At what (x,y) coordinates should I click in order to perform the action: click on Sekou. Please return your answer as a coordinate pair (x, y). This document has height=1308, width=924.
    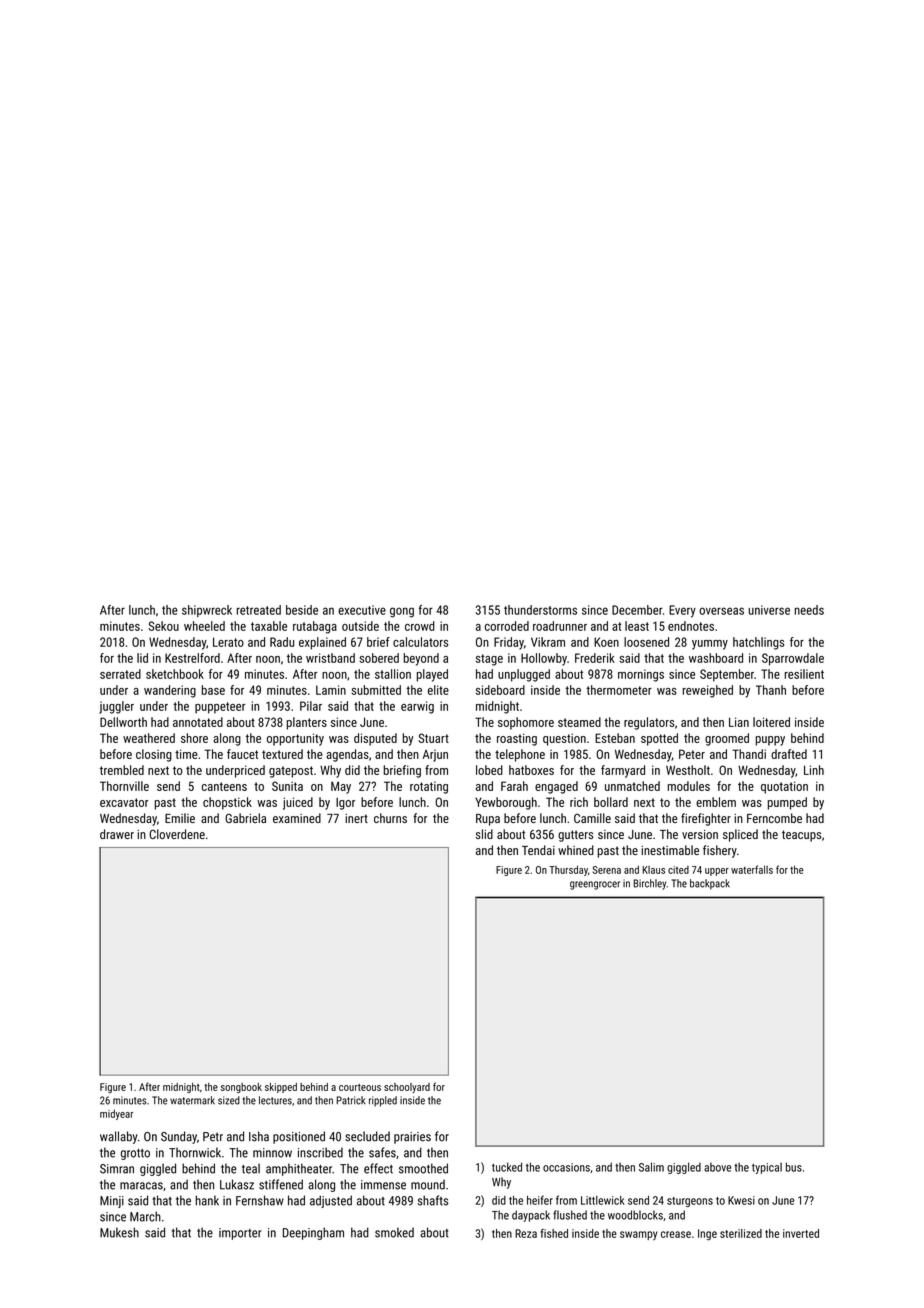
    Looking at the image, I should click on (163, 626).
